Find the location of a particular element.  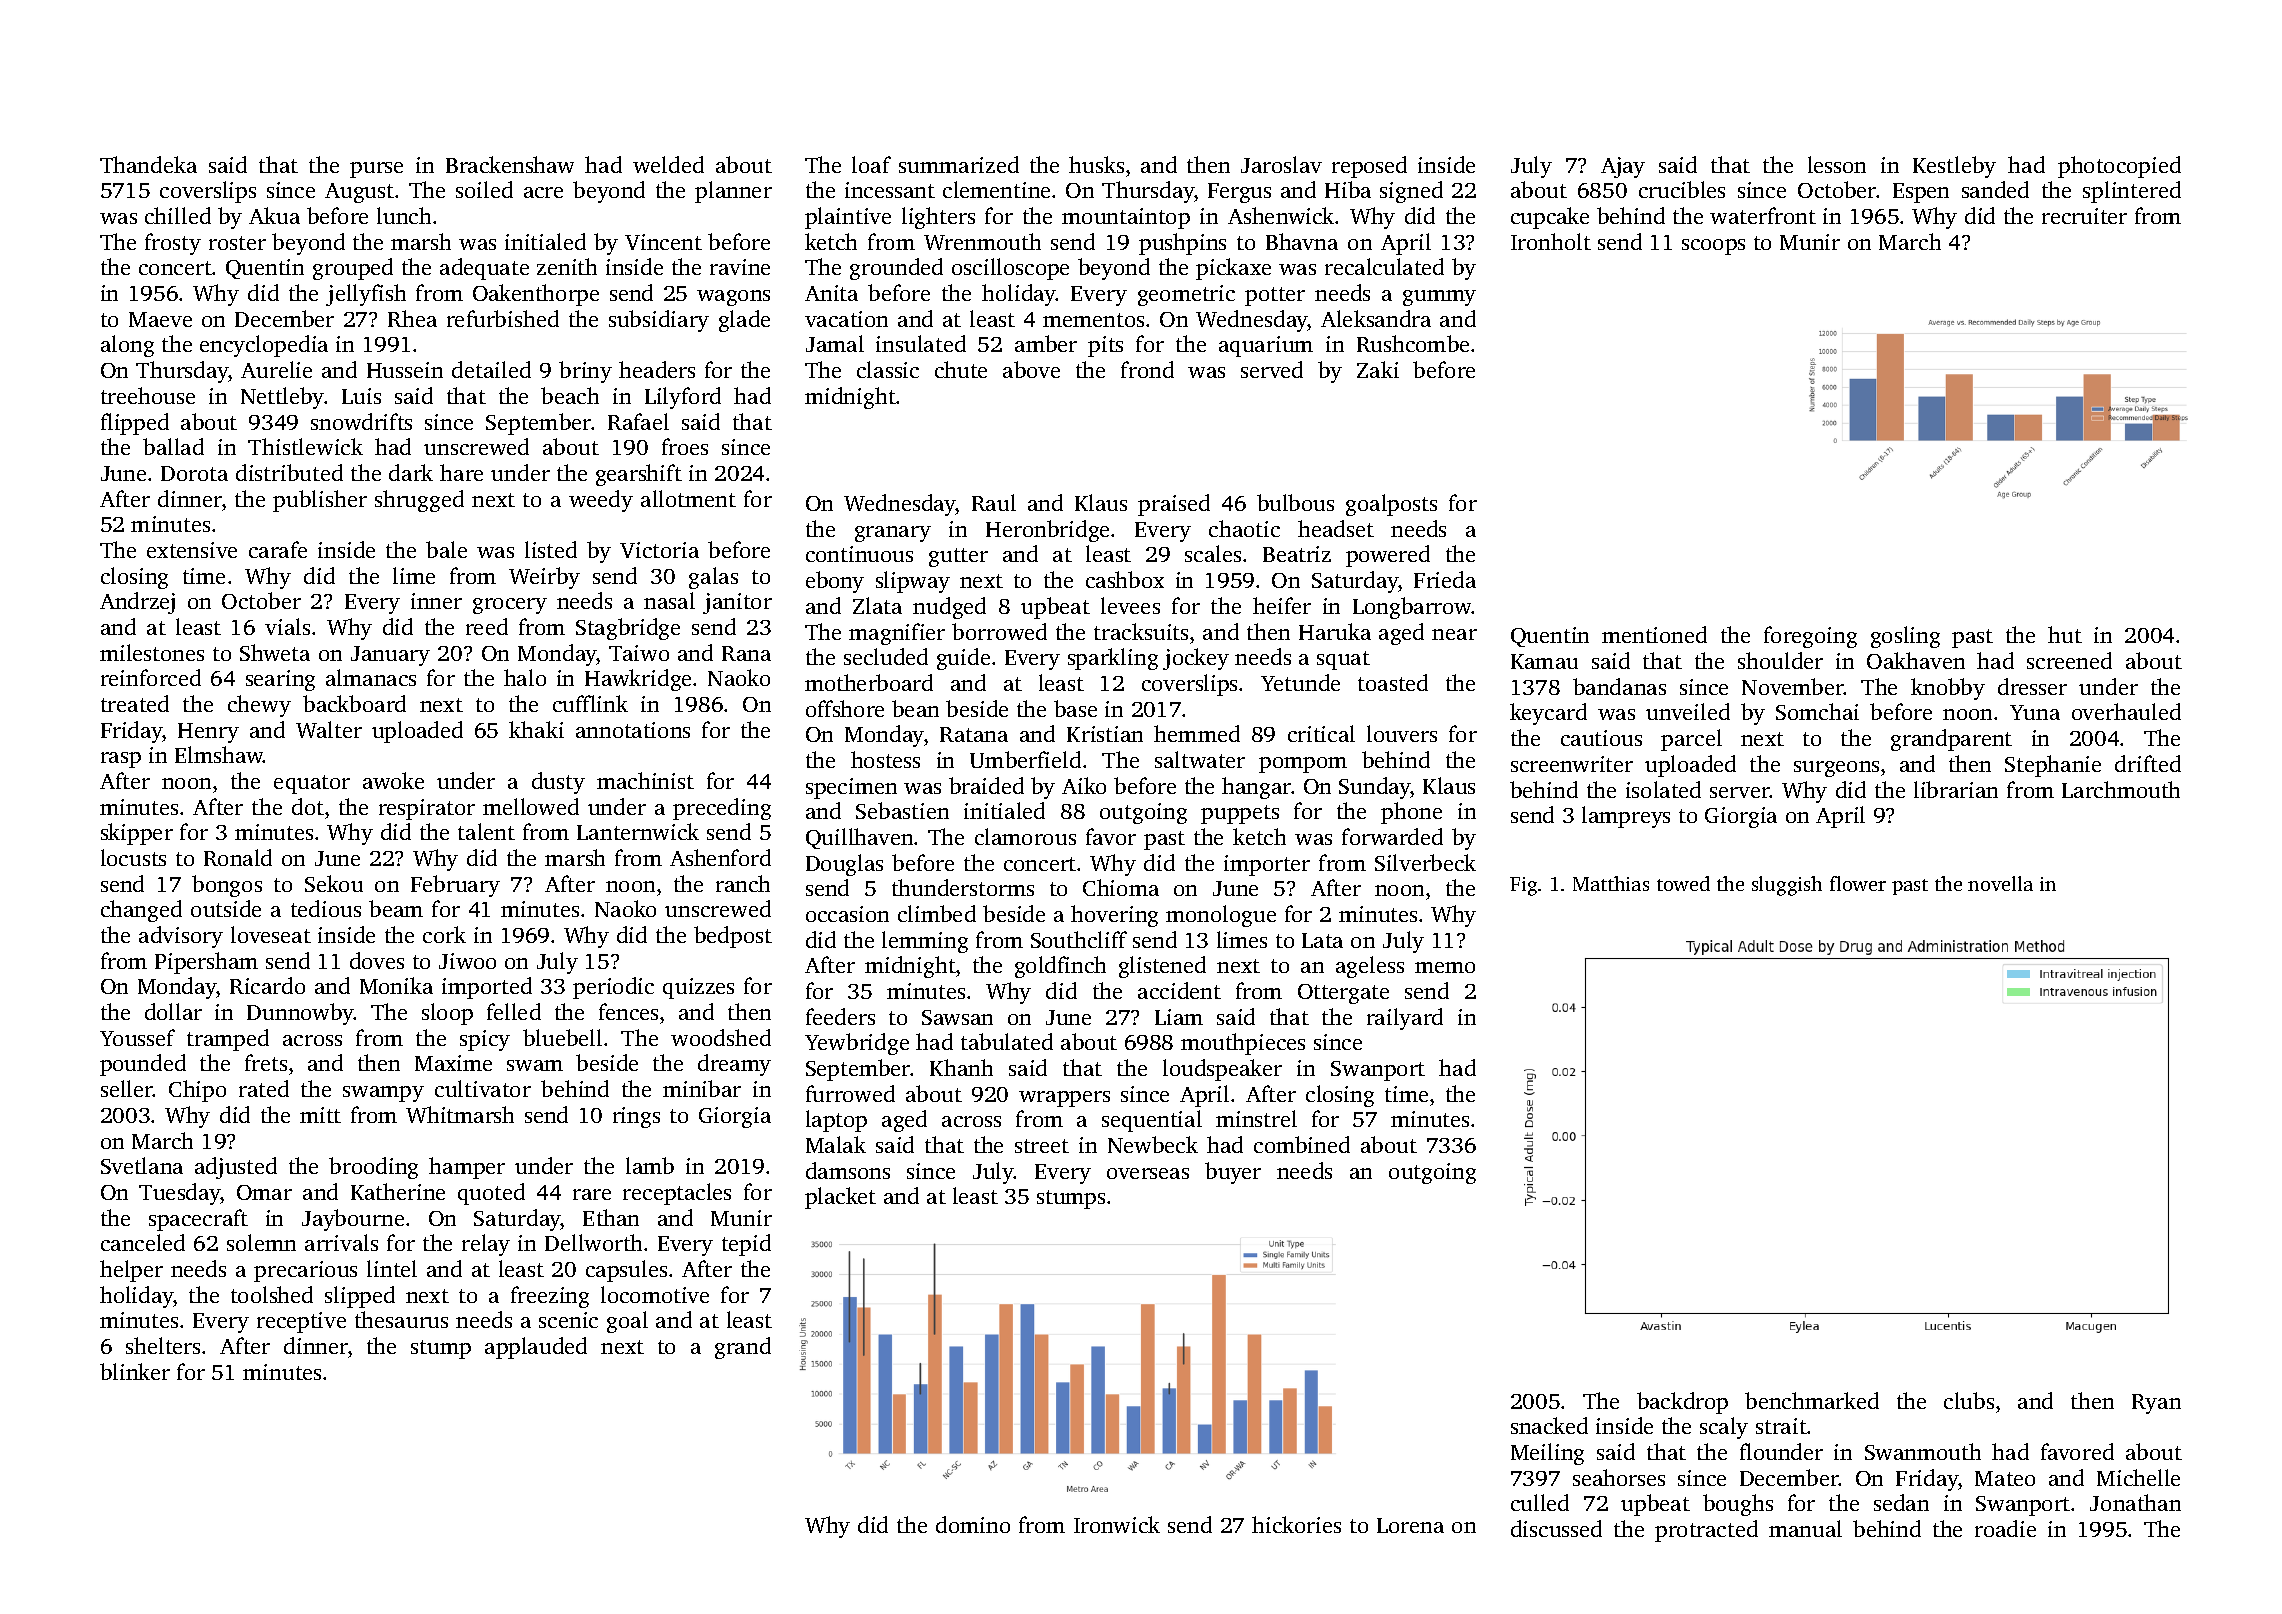

roadie is located at coordinates (2005, 1528).
